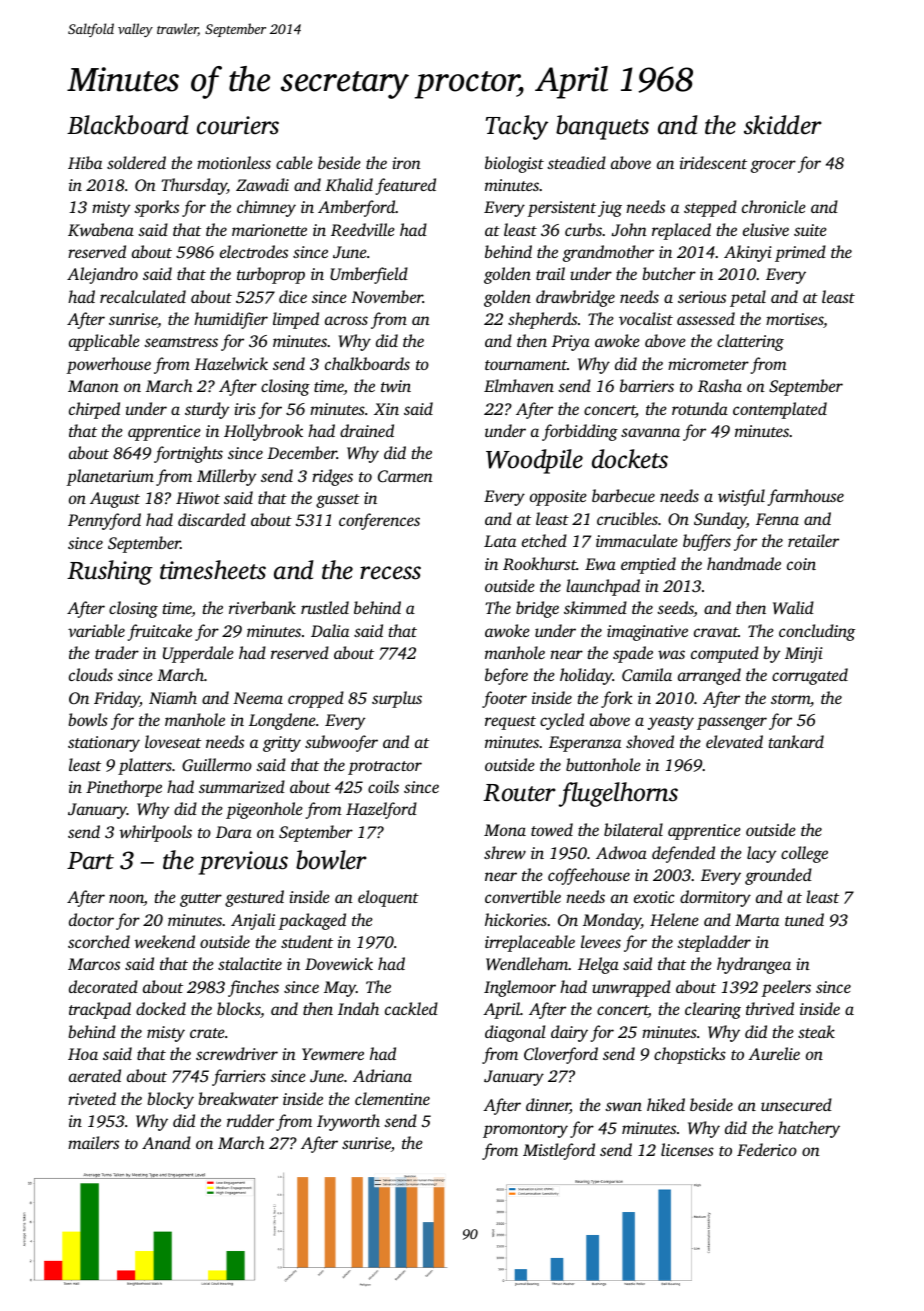 This screenshot has width=924, height=1311. Describe the element at coordinates (648, 565) in the screenshot. I see `emptied` at that location.
